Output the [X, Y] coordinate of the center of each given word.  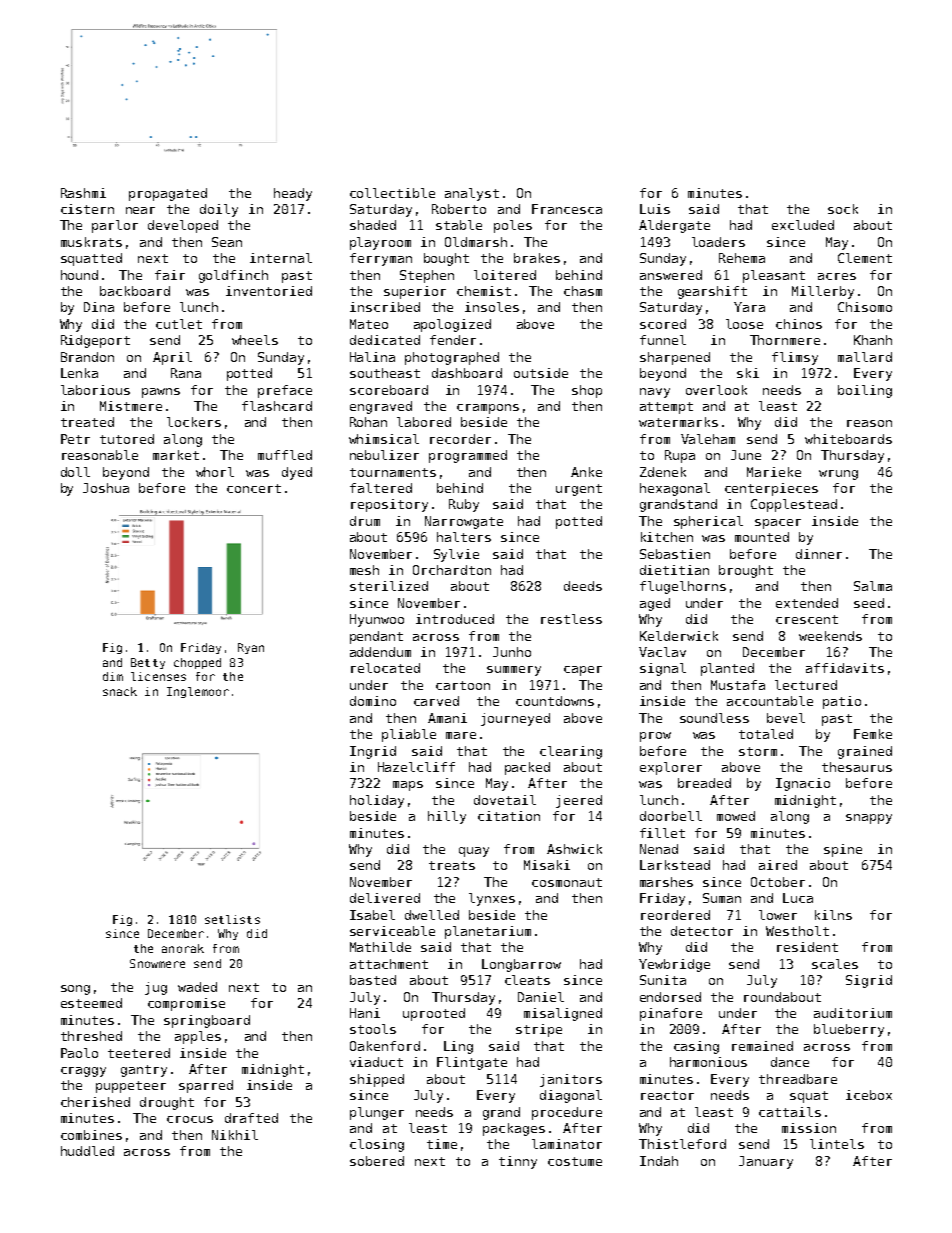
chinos [799, 324]
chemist [484, 291]
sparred [206, 1086]
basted [373, 980]
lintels [837, 1144]
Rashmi [83, 193]
